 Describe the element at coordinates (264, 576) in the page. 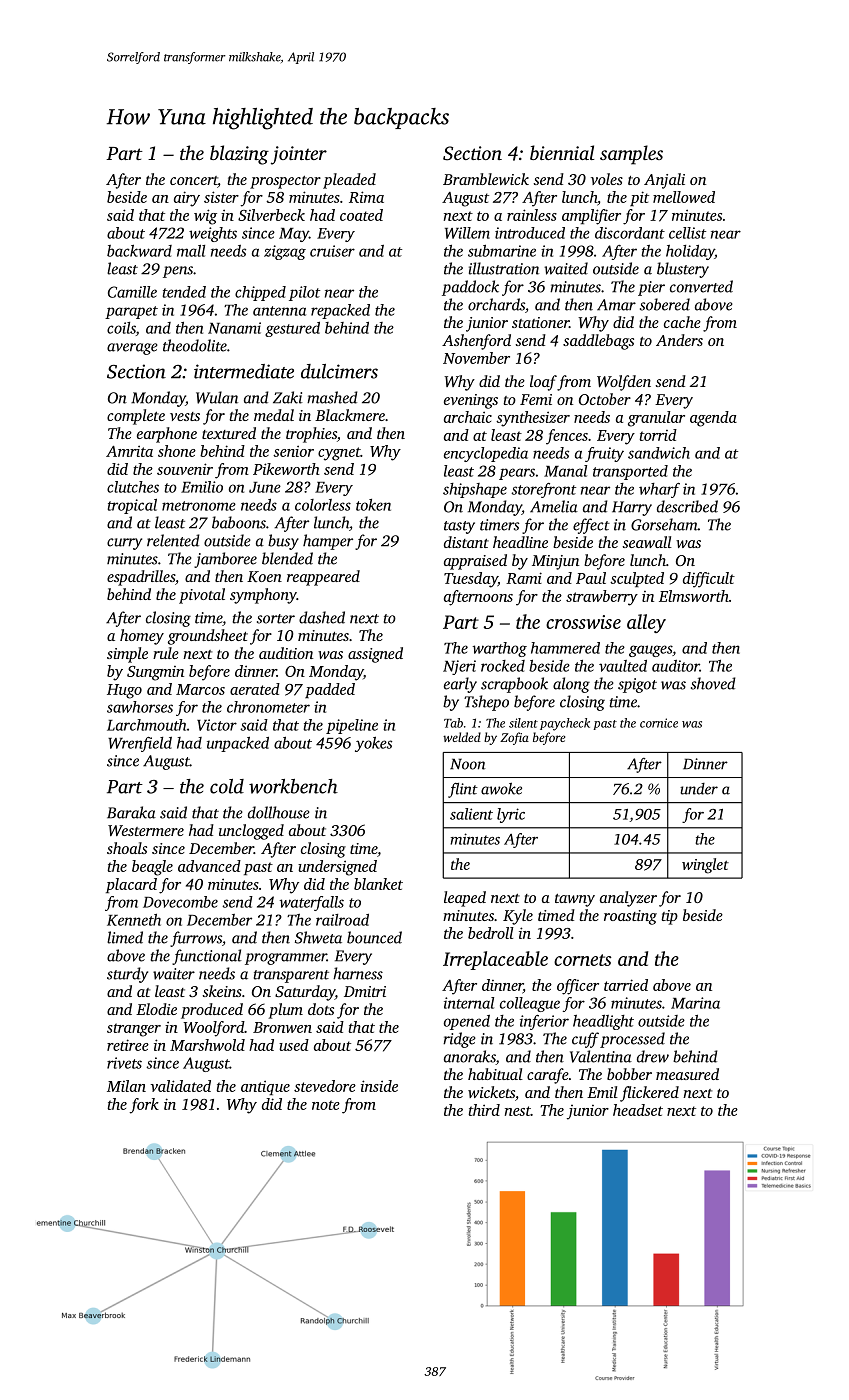

I see `Koen` at that location.
